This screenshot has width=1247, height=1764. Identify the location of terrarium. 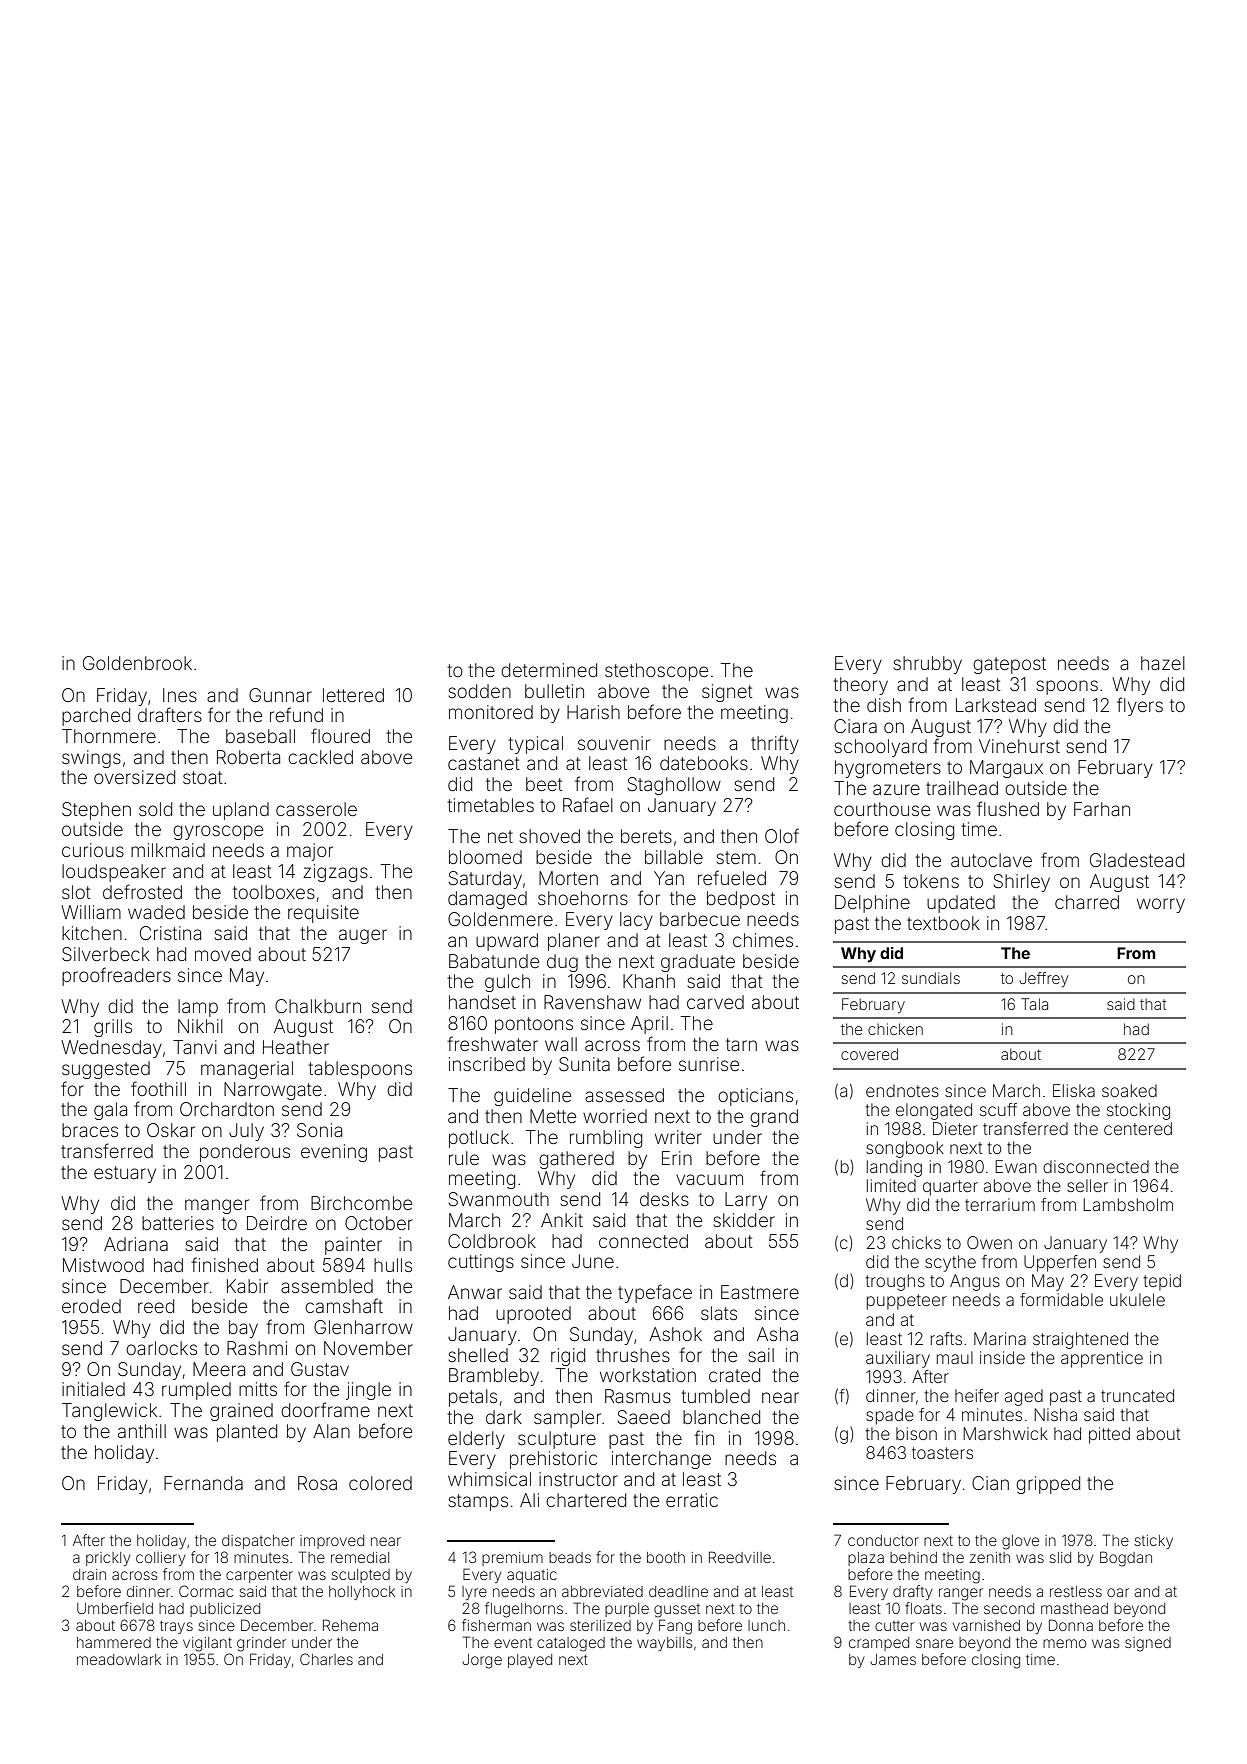
(1000, 1204).
